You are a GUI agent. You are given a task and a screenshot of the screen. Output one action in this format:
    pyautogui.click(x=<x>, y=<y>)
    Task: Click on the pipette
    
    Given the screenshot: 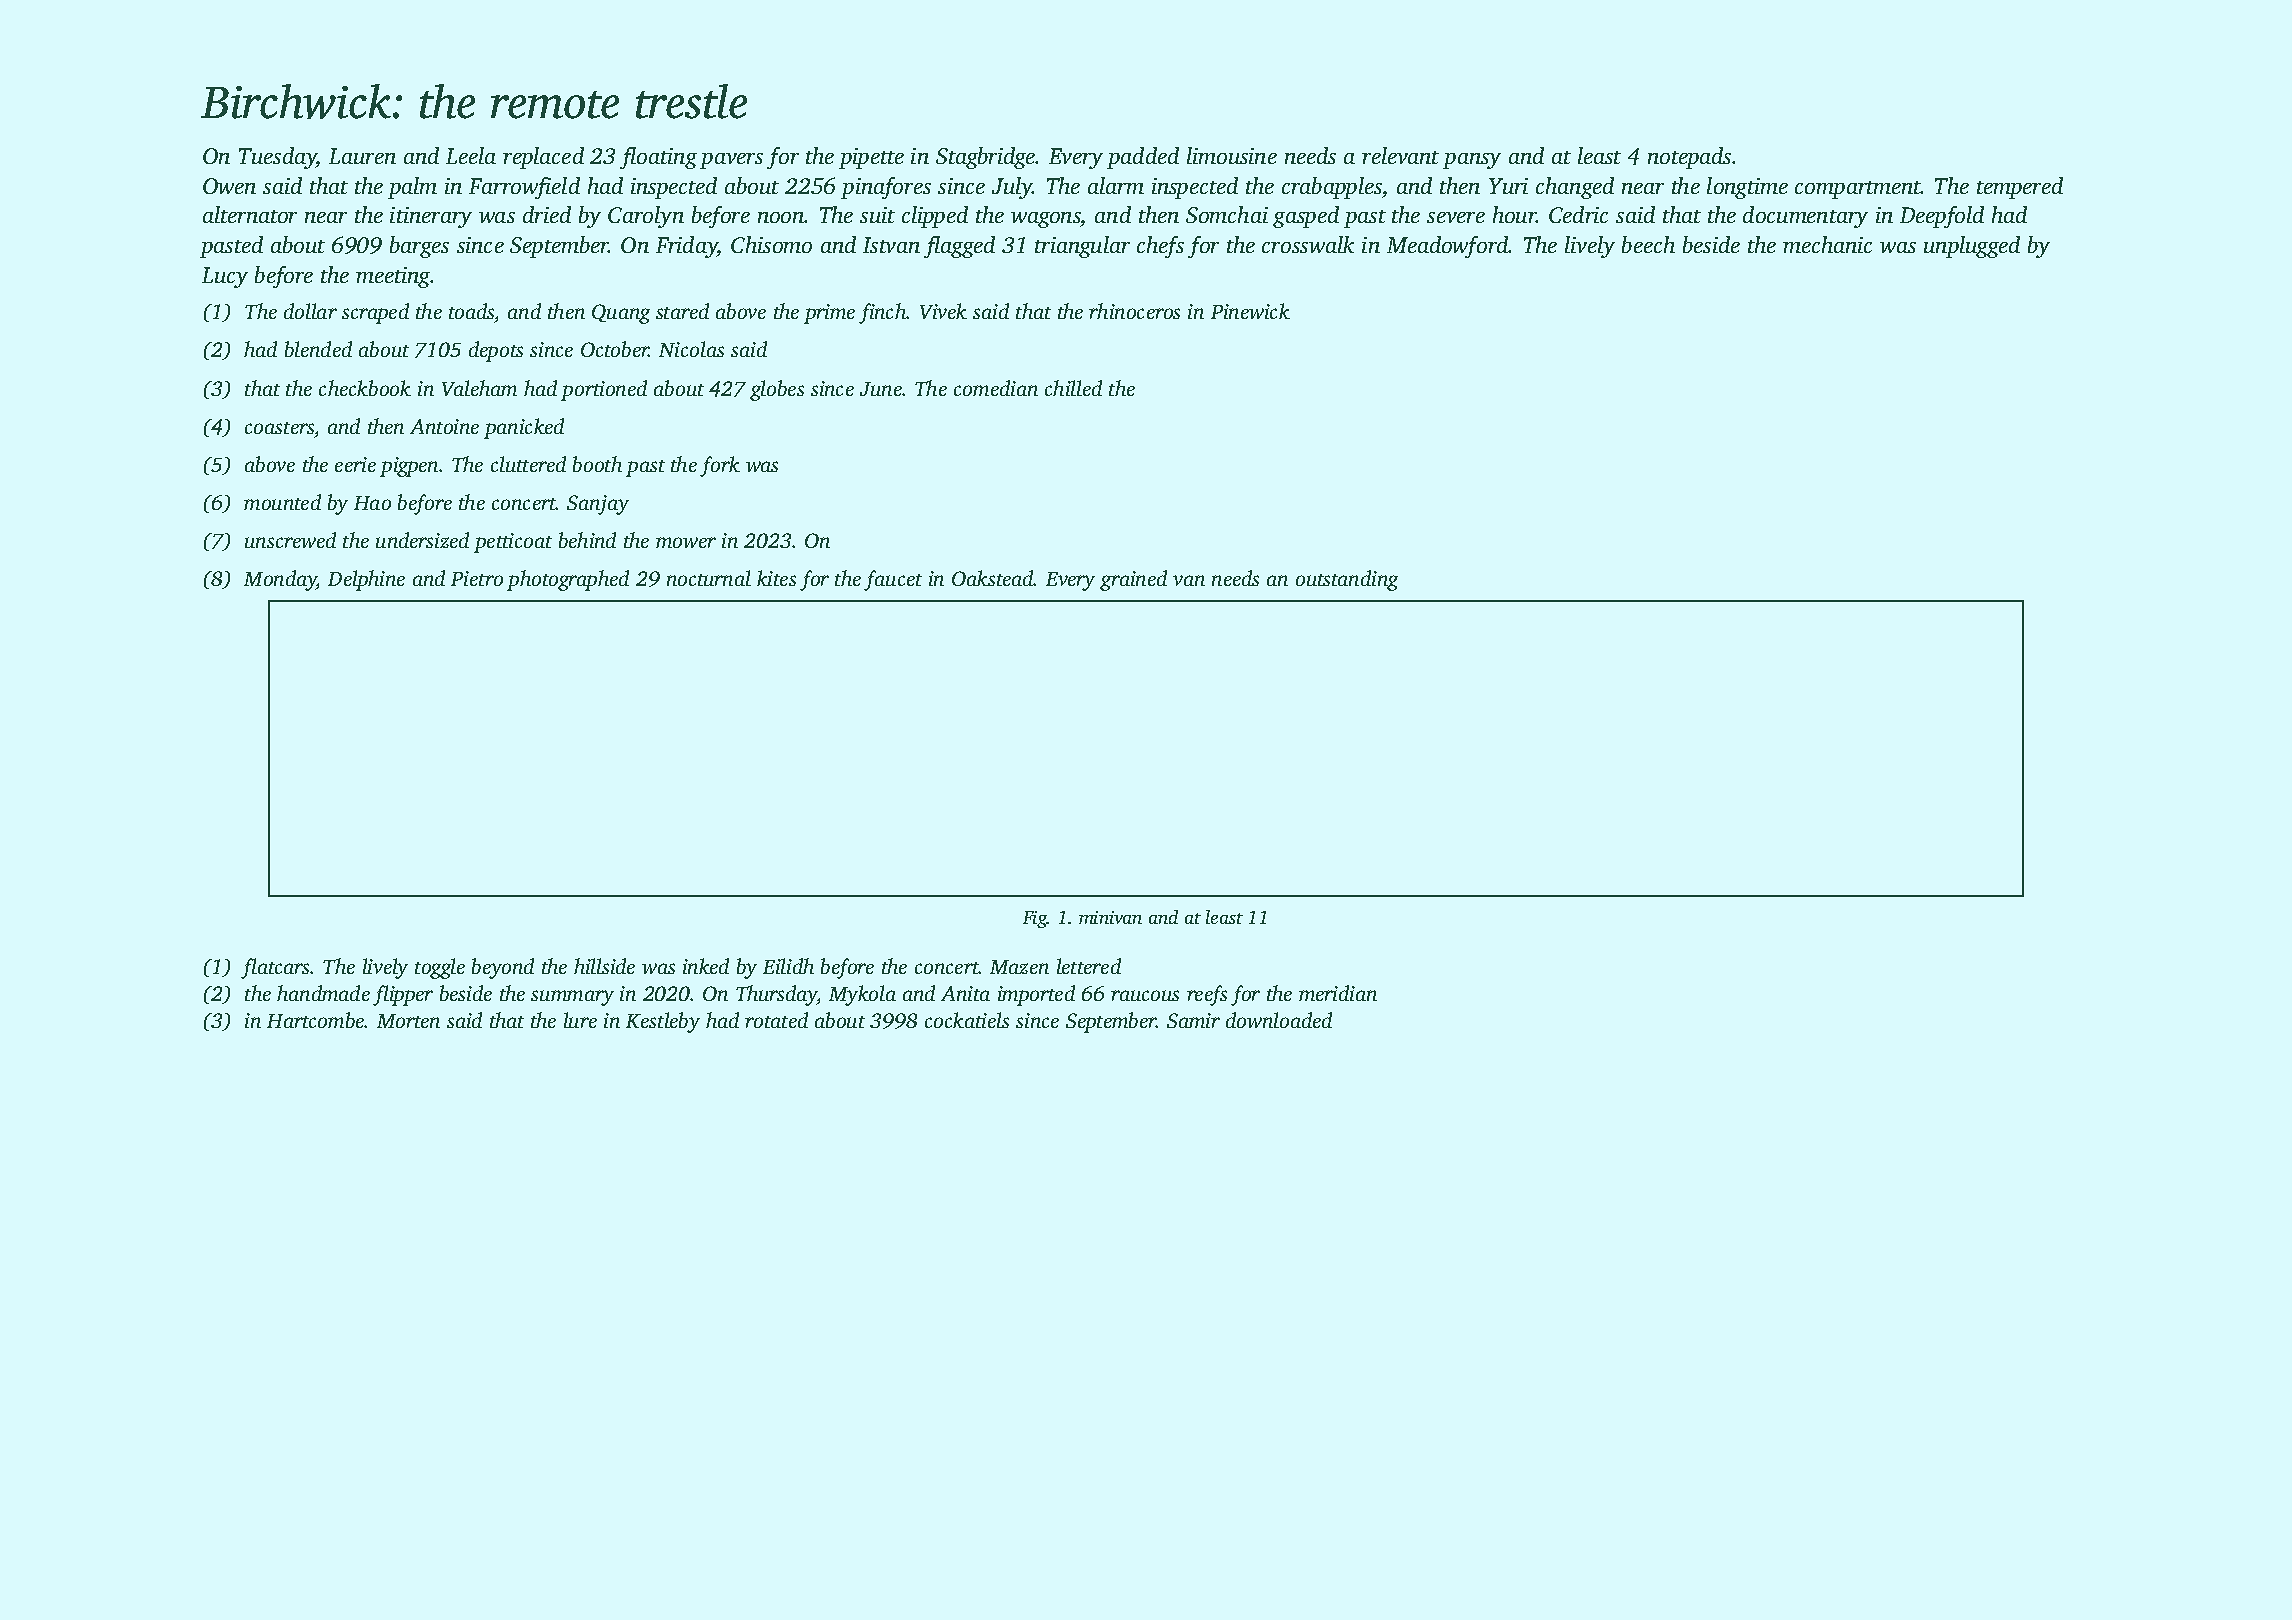 What is the action you would take?
    pyautogui.click(x=871, y=158)
